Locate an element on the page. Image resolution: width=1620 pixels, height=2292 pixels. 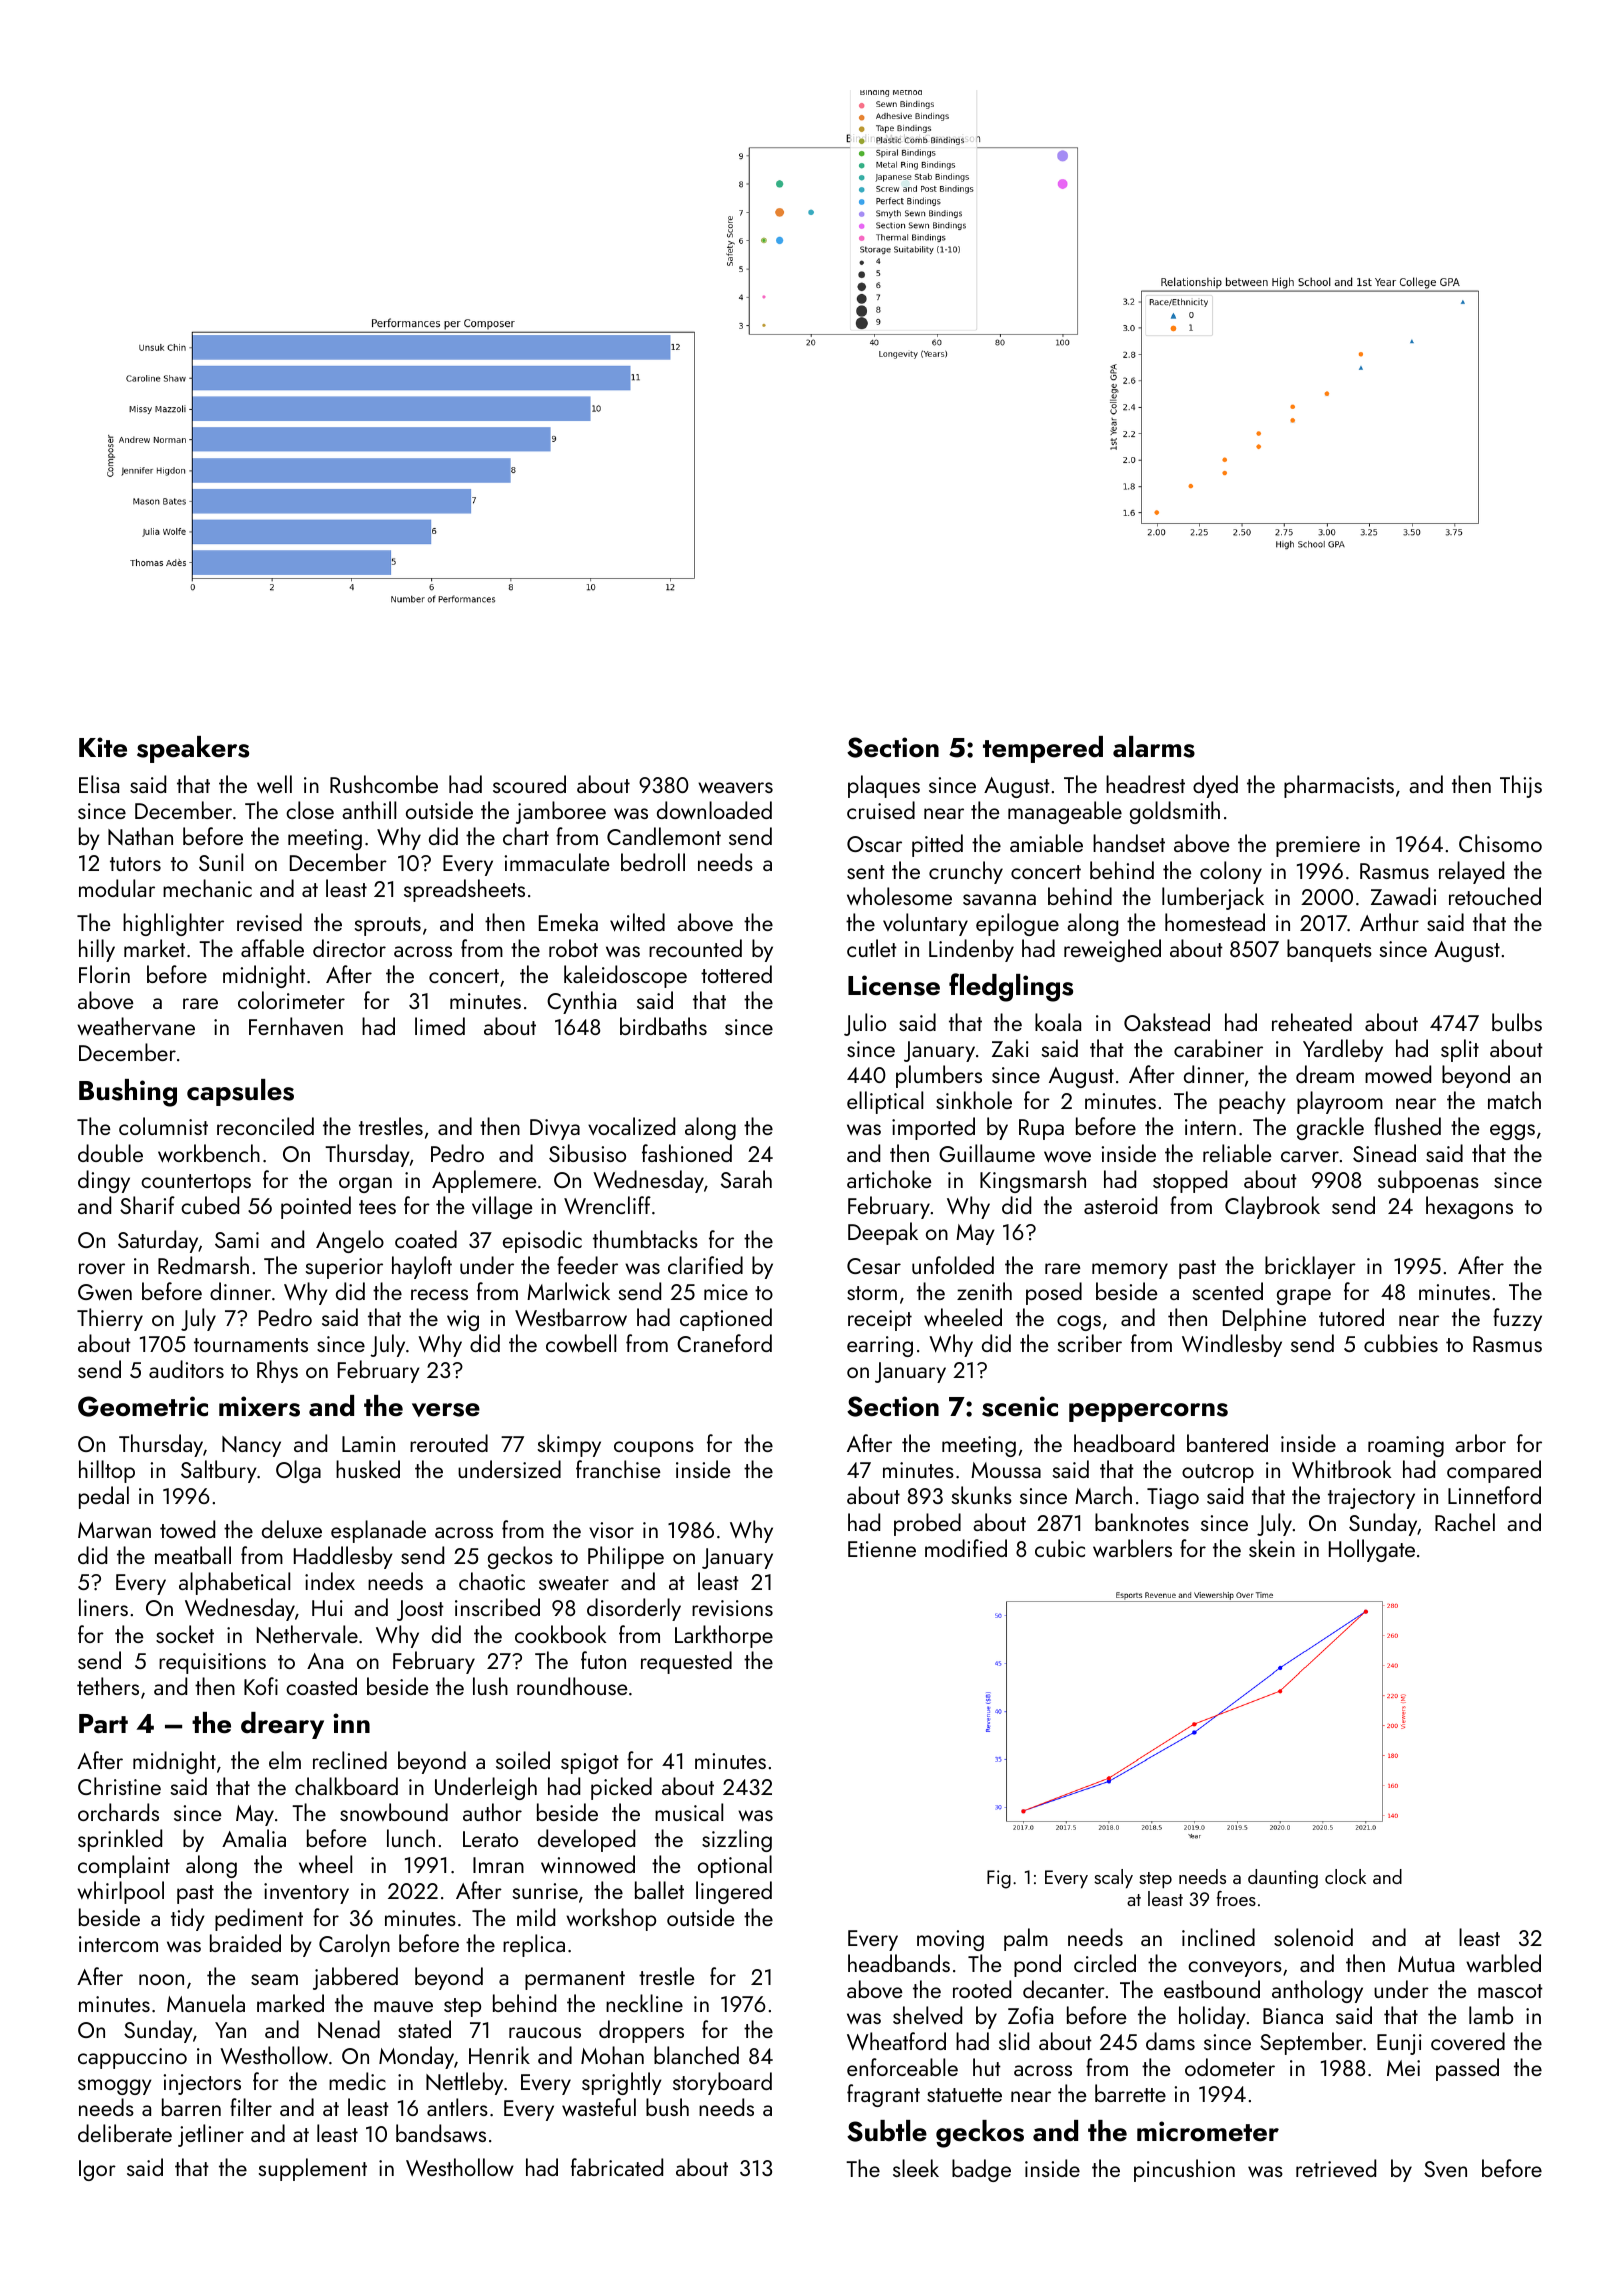
blanched is located at coordinates (696, 2055).
